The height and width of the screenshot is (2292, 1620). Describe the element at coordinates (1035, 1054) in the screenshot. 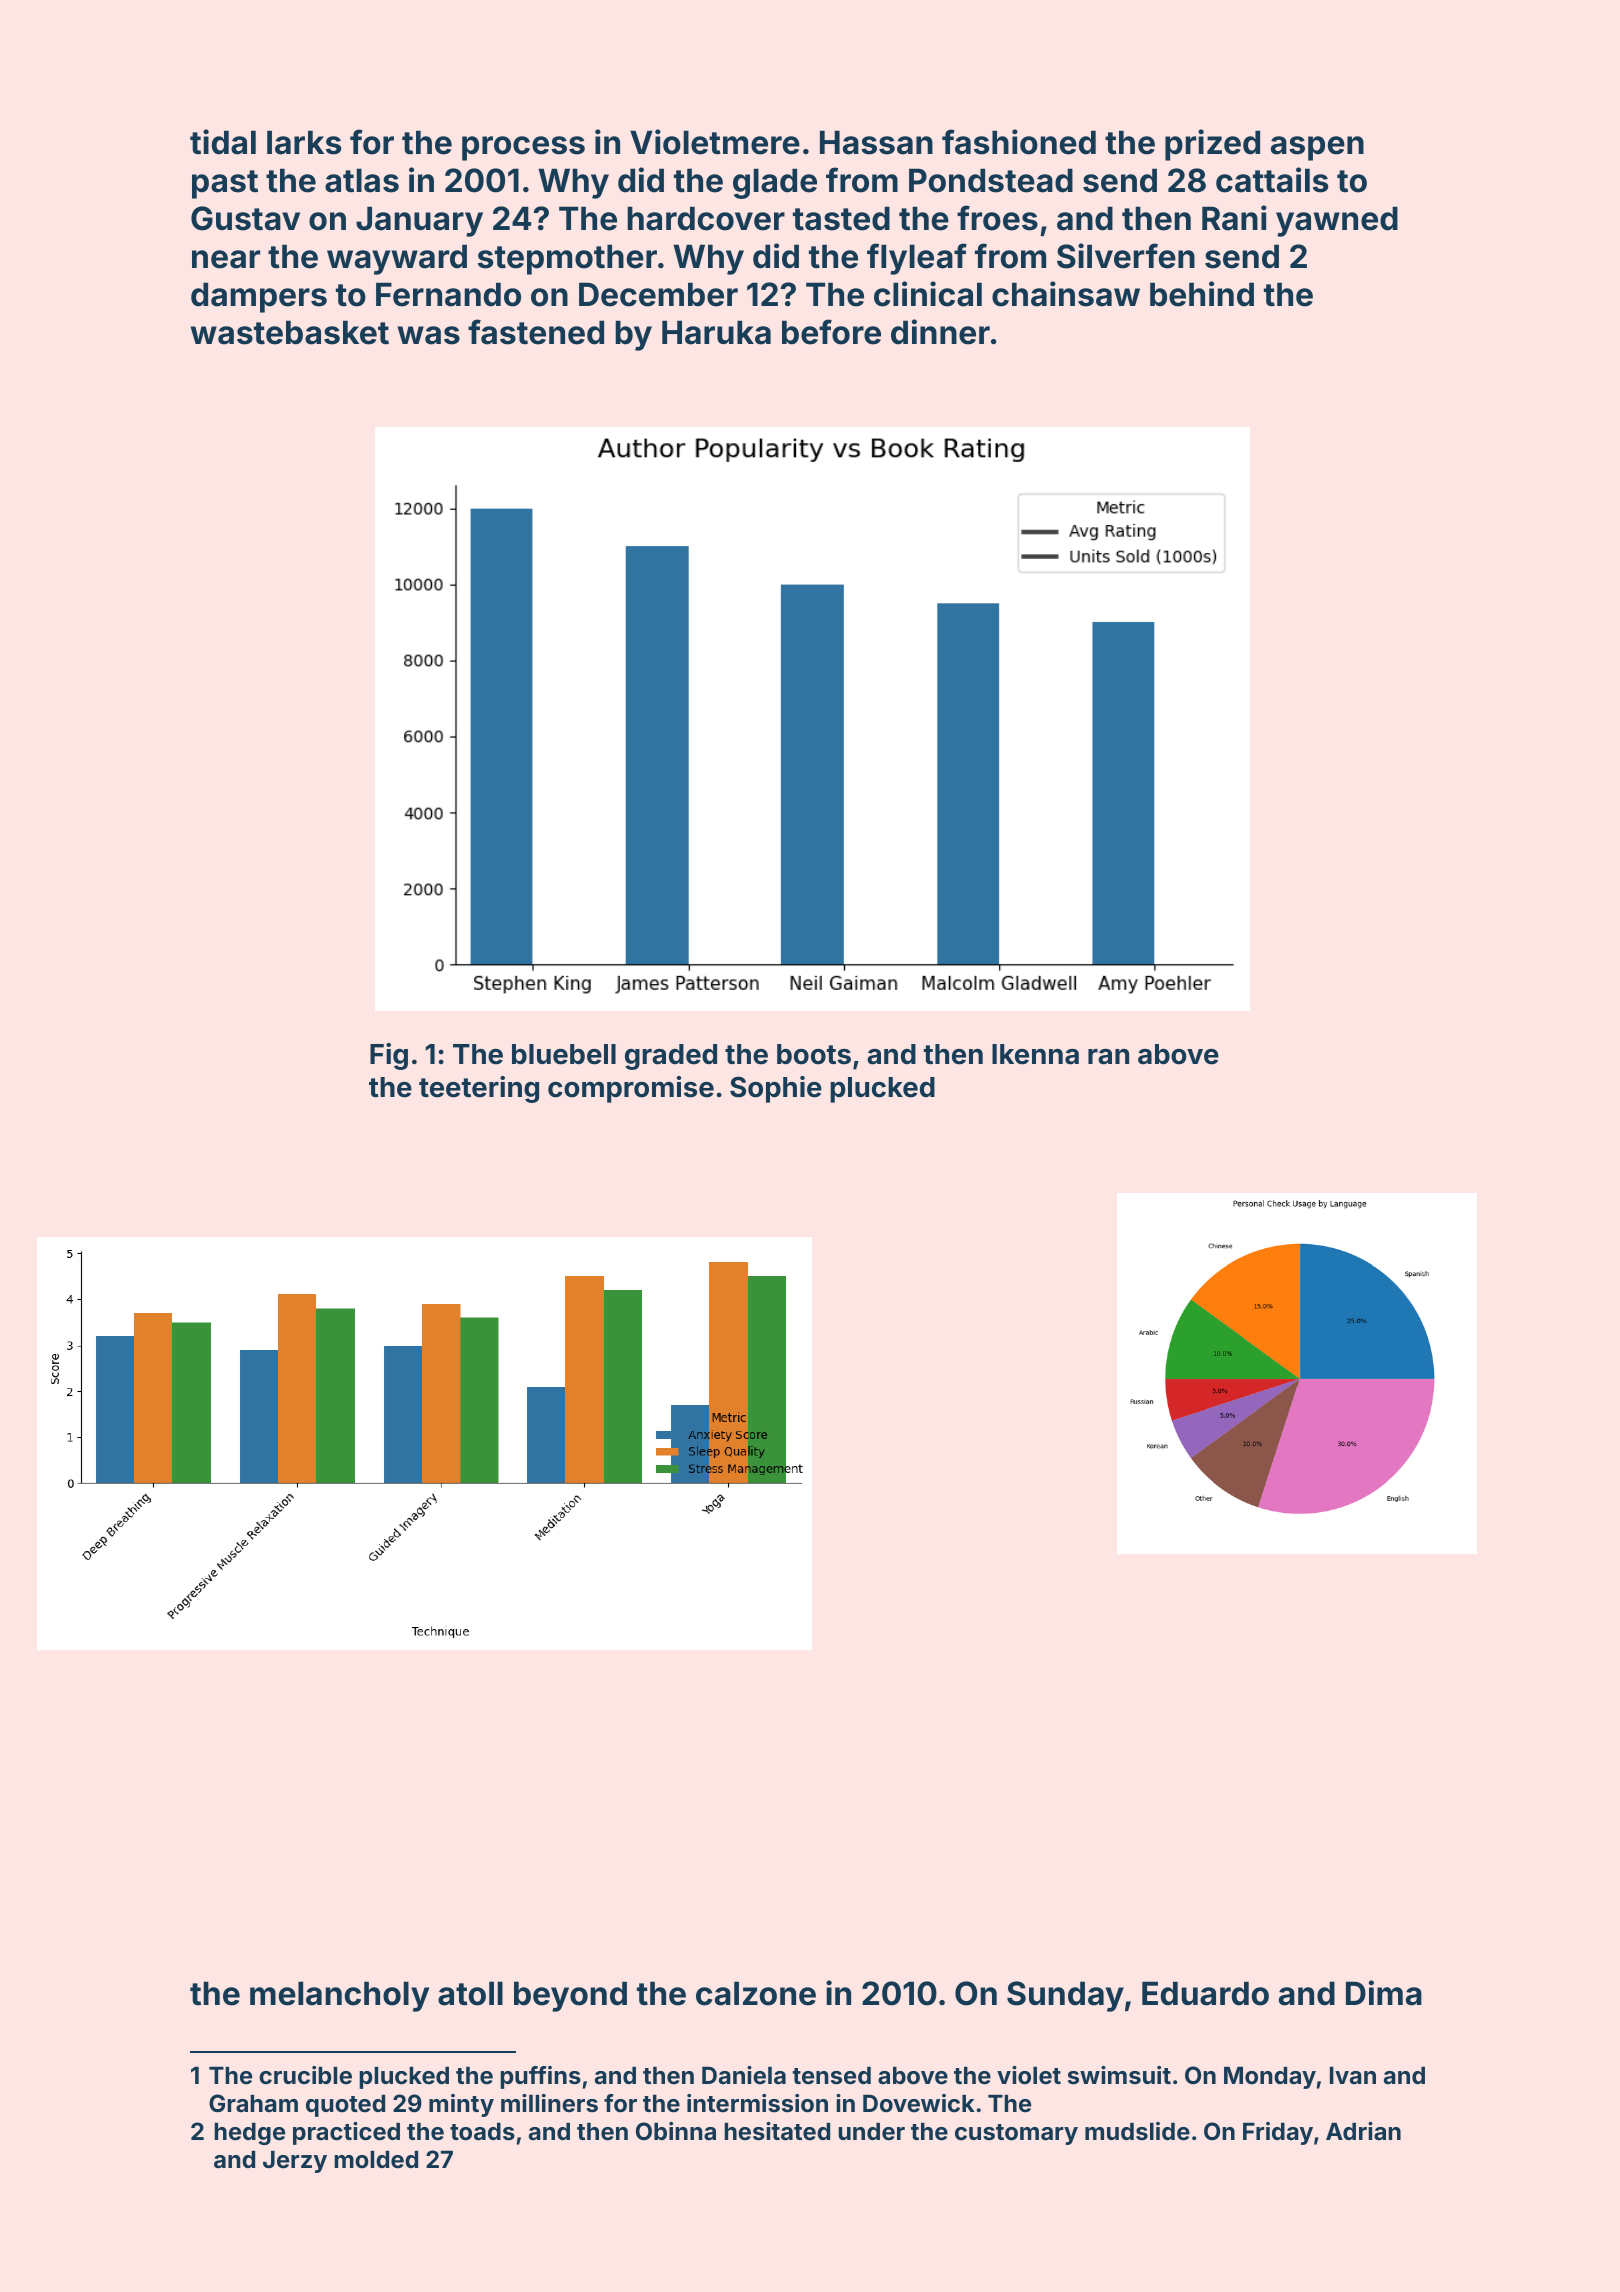

I see `Ikenna` at that location.
